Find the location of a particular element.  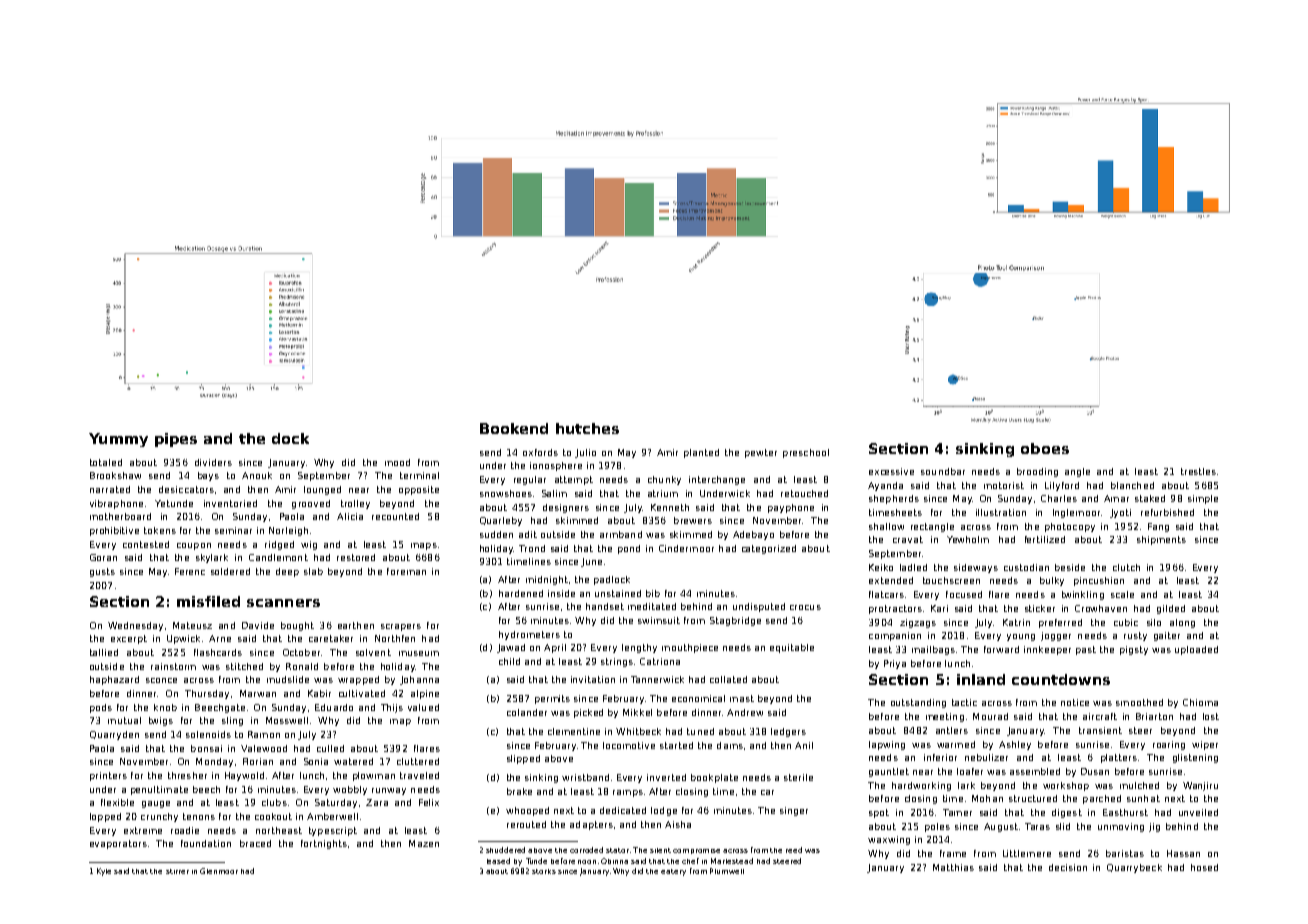

Mazen is located at coordinates (424, 843).
